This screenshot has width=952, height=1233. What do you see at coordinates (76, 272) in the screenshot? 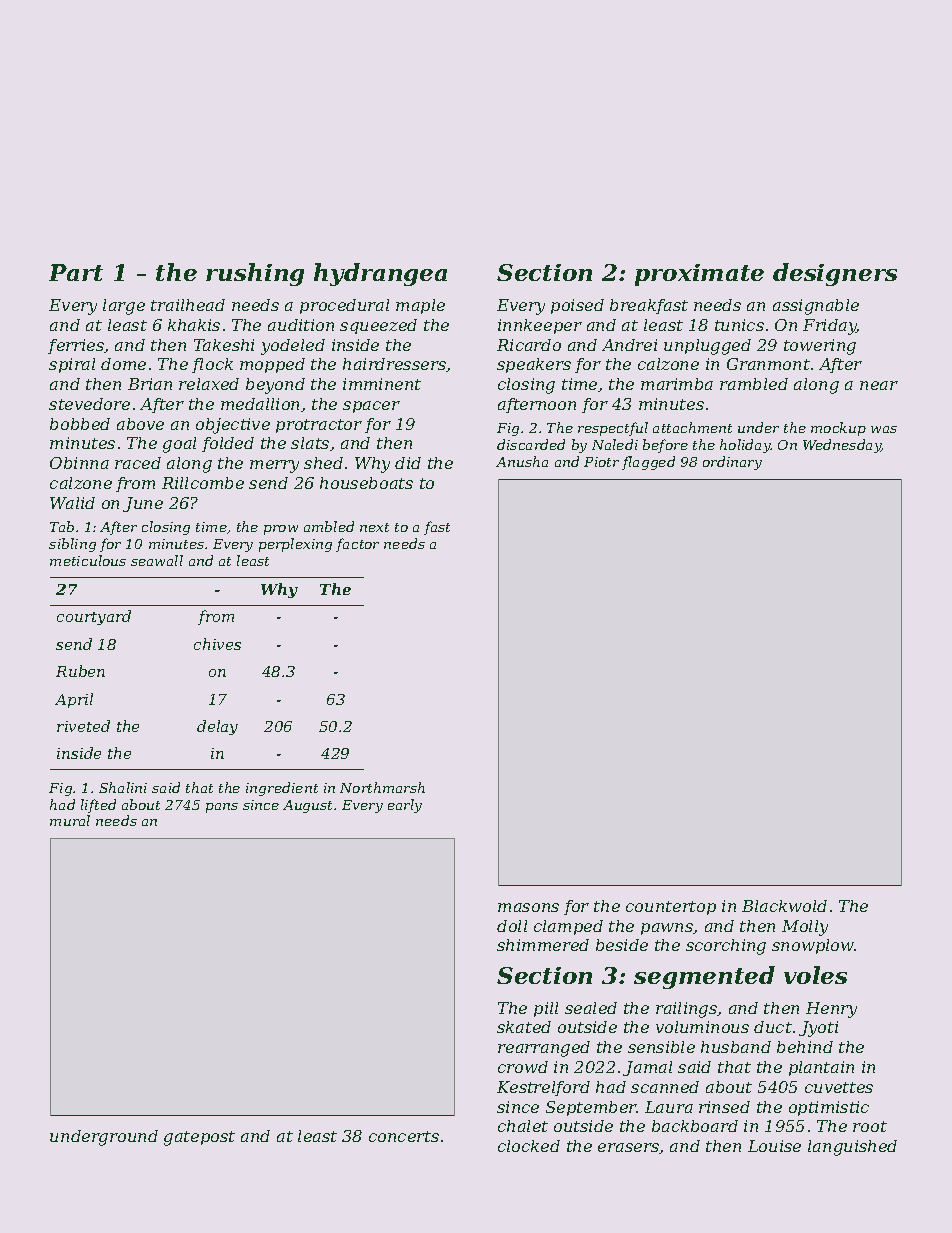
I see `Part` at bounding box center [76, 272].
